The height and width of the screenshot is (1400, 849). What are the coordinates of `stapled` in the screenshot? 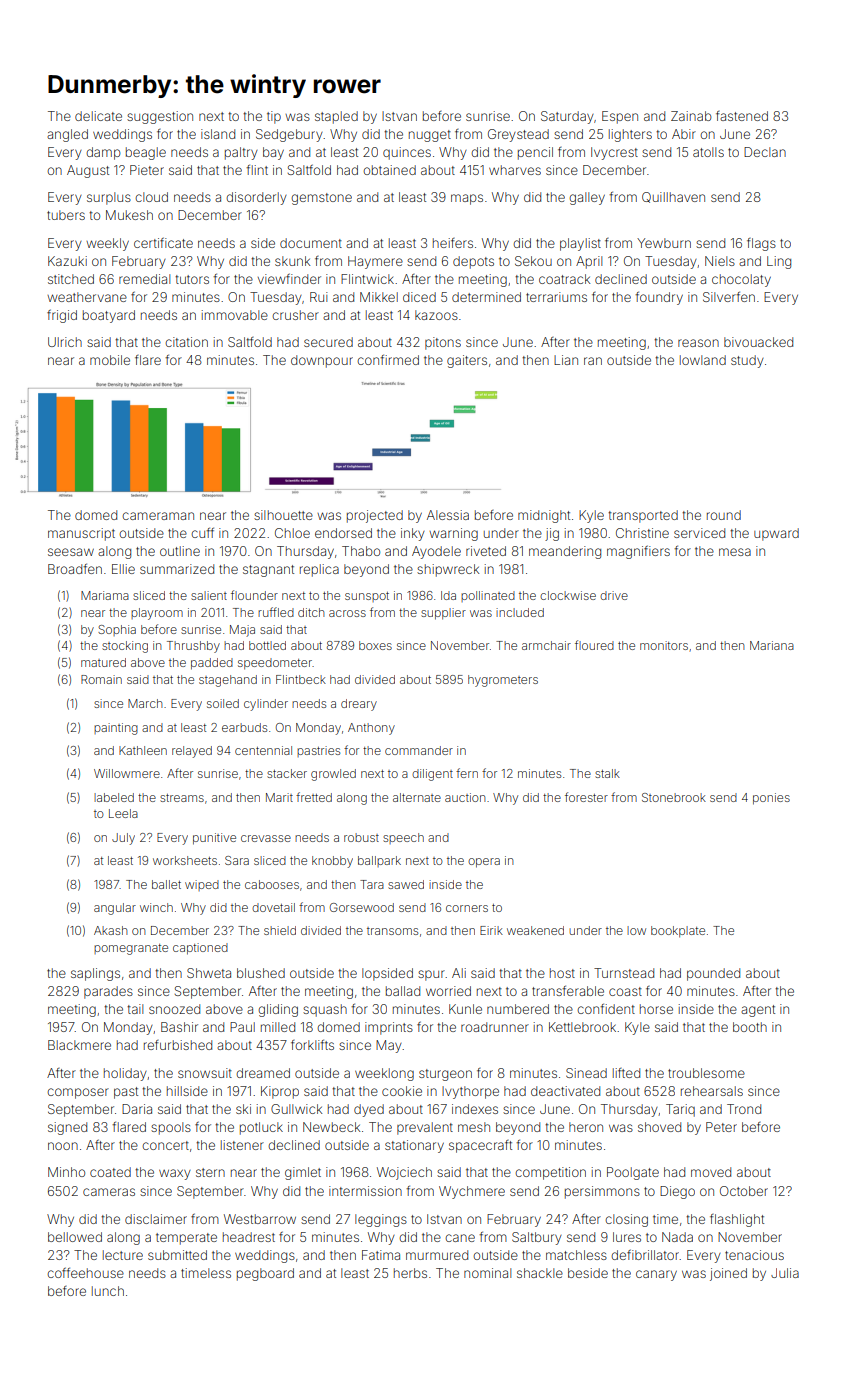 It's located at (336, 117).
